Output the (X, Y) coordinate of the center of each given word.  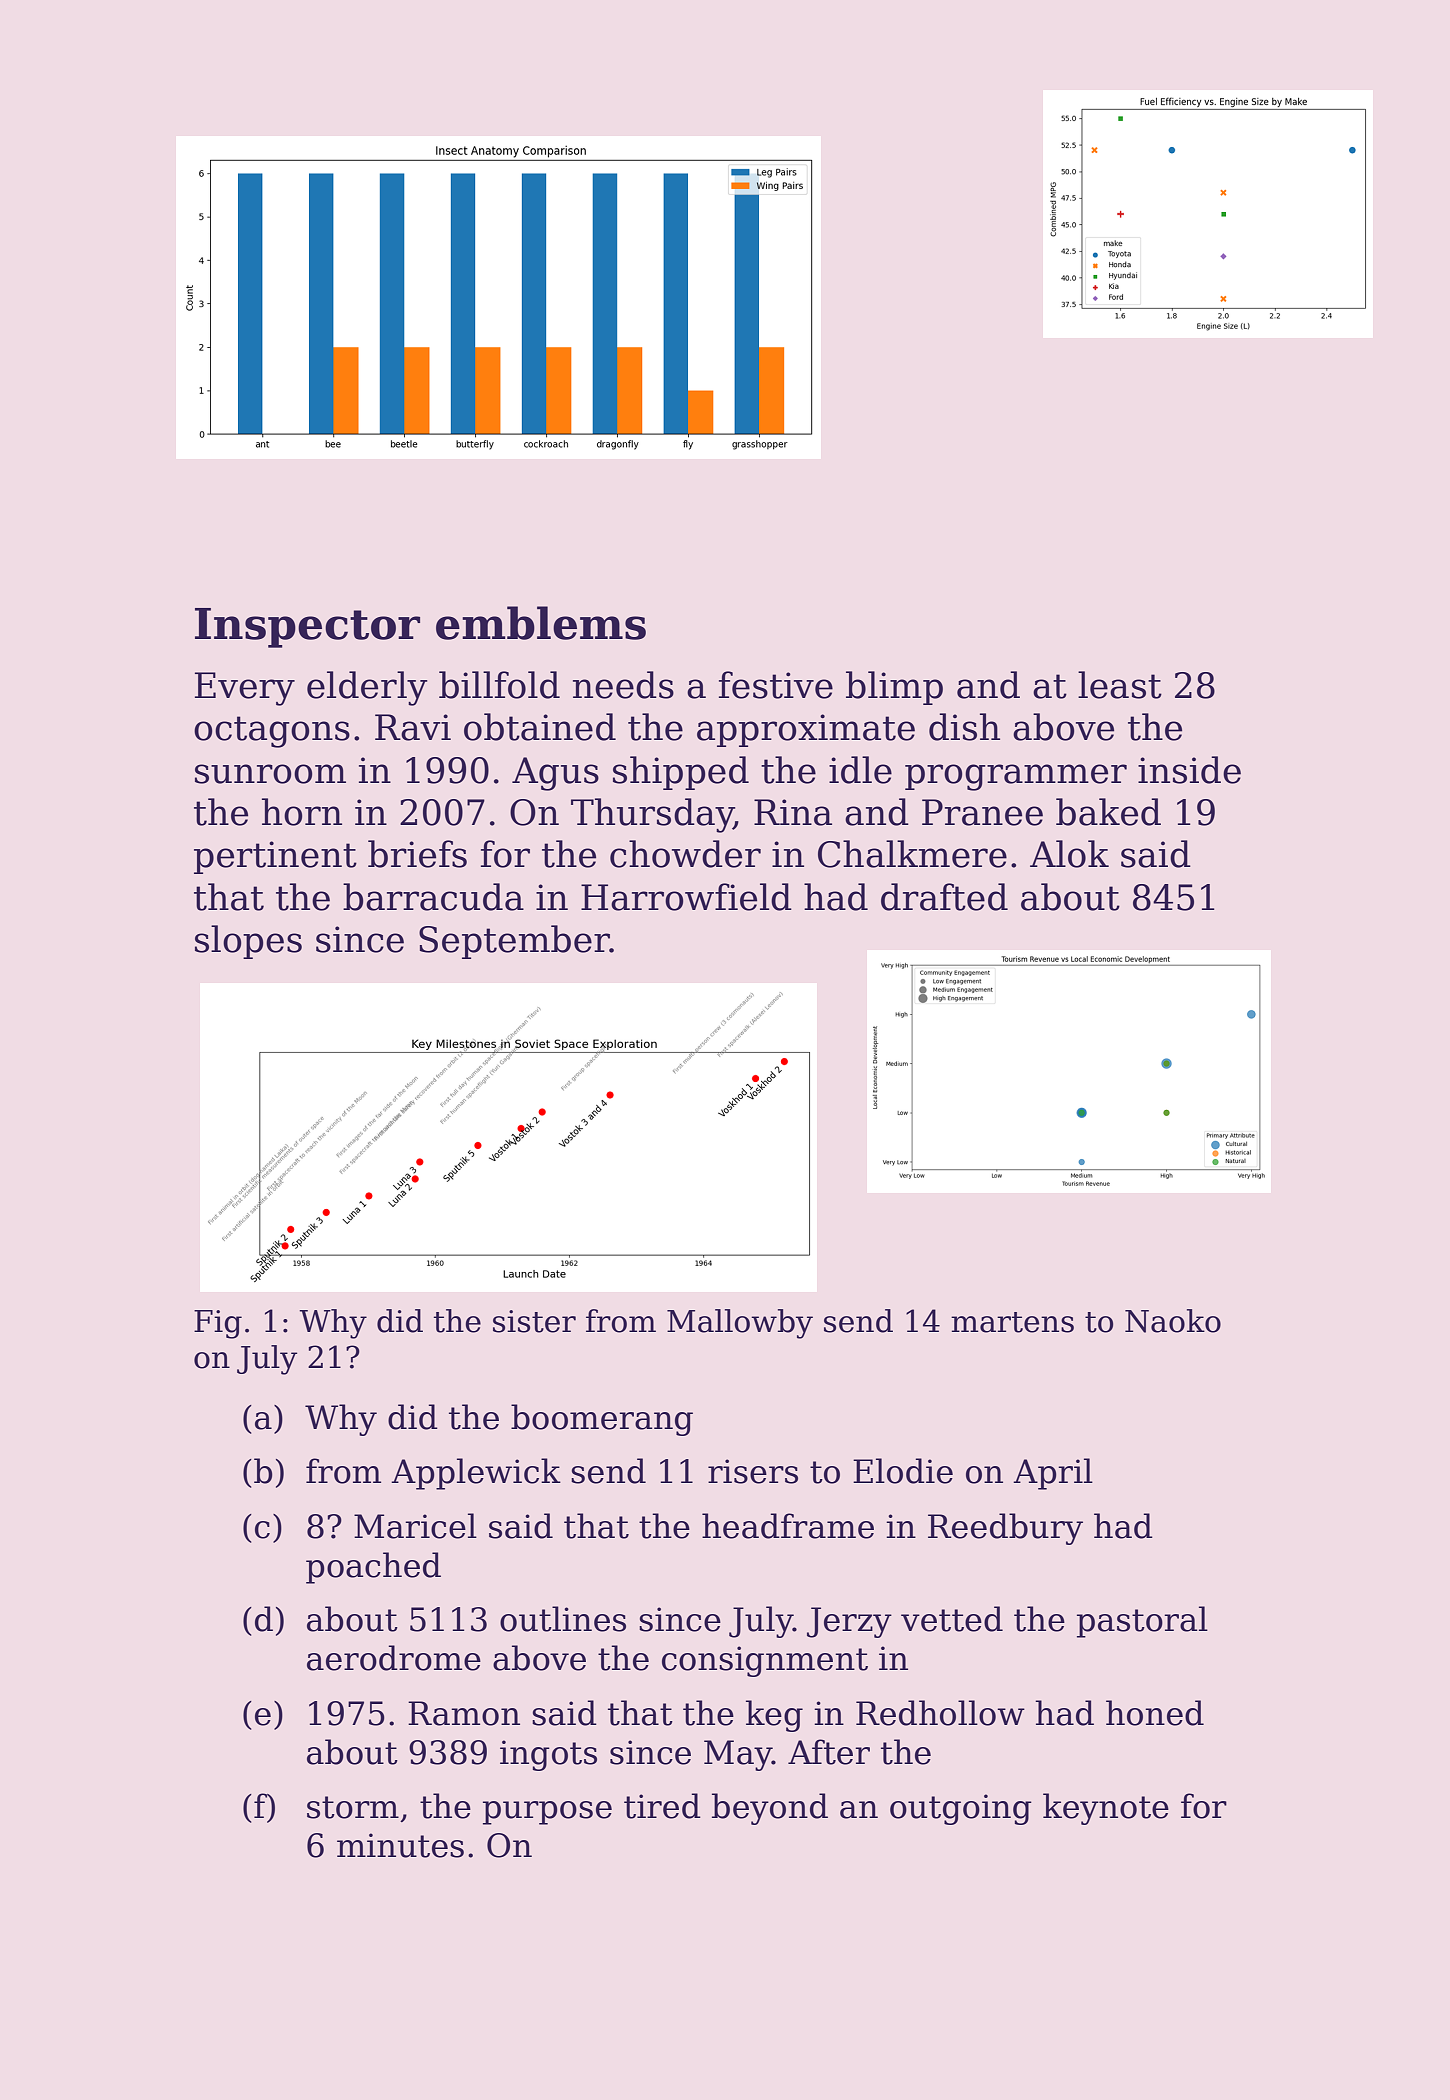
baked (1108, 812)
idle (860, 770)
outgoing (961, 1809)
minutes (400, 1845)
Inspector (307, 628)
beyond (770, 1809)
